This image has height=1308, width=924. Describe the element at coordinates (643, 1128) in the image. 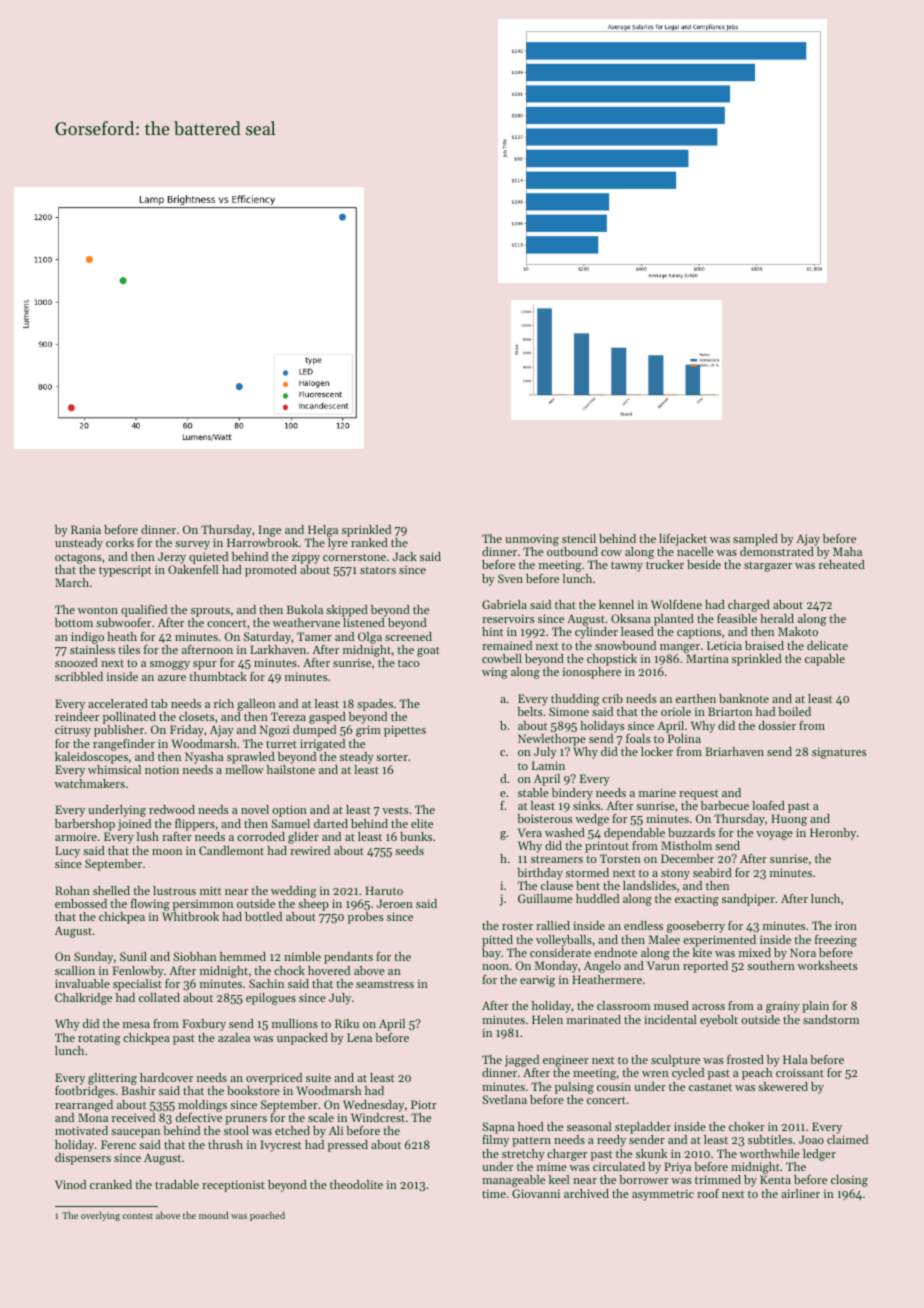

I see `stepladder` at that location.
